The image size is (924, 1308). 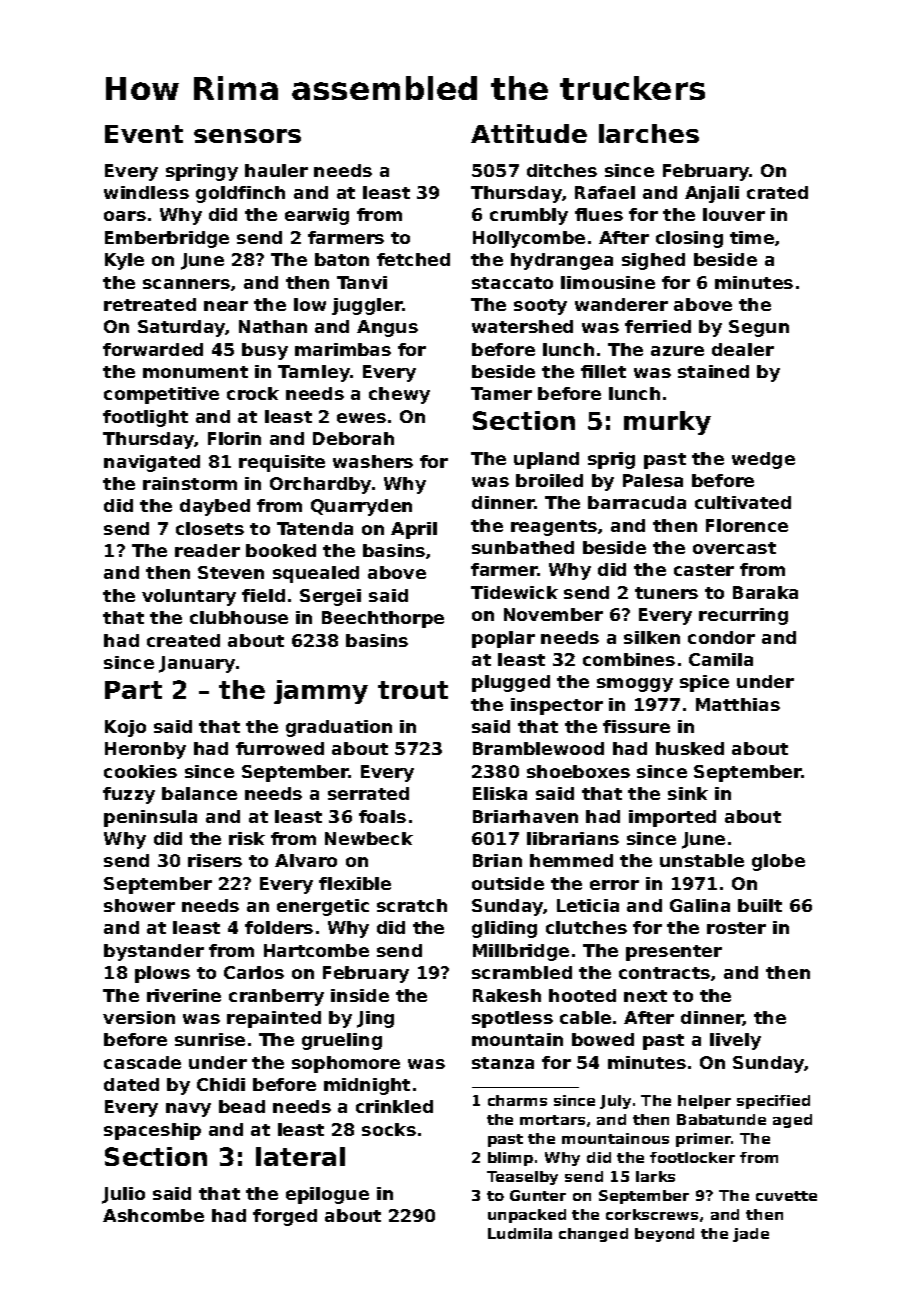 I want to click on Event, so click(x=144, y=134).
